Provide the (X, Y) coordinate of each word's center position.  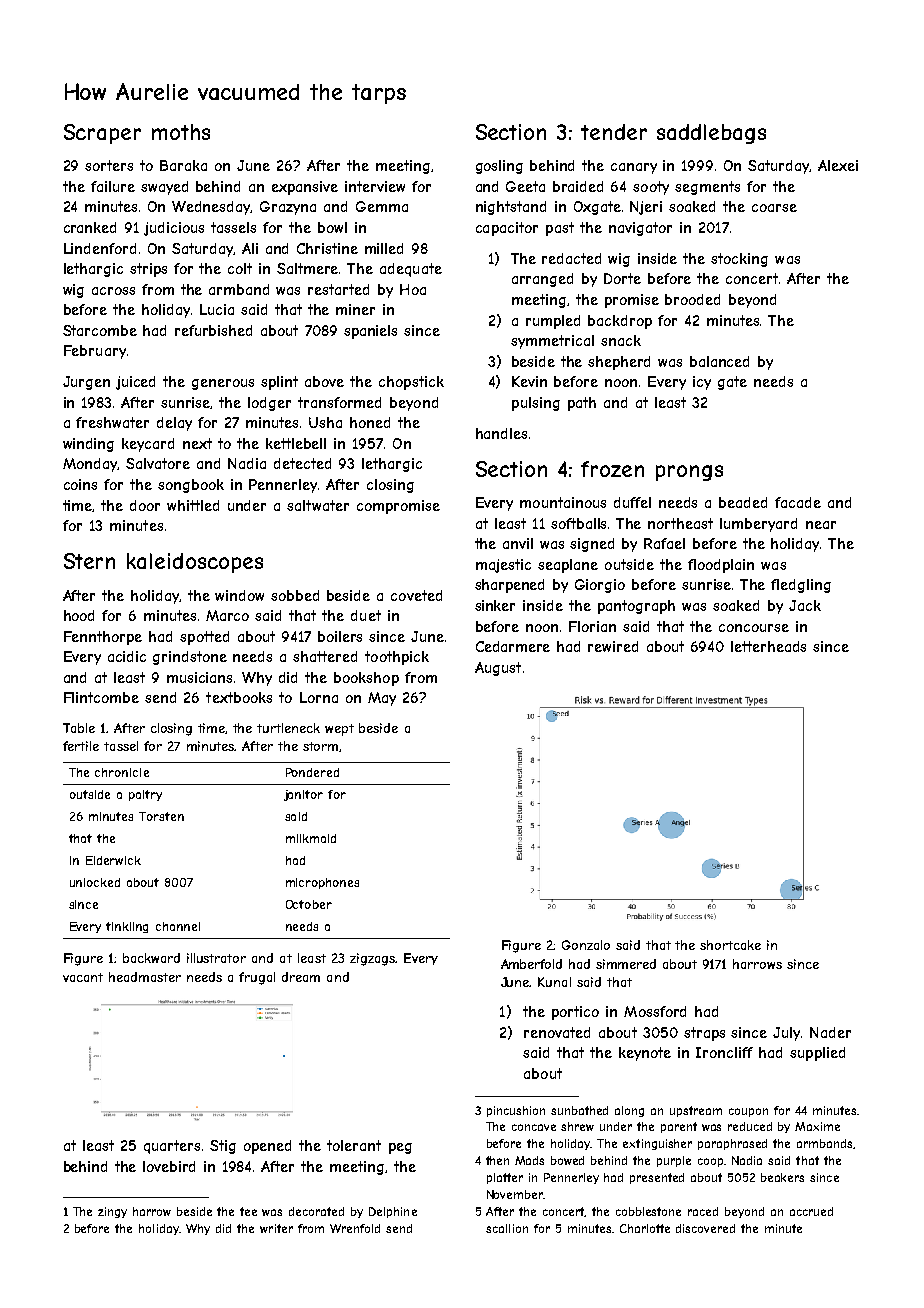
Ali (250, 248)
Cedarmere (513, 646)
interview (375, 186)
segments (707, 188)
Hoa (413, 289)
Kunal (554, 982)
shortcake (730, 945)
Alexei (838, 165)
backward (151, 958)
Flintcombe (101, 697)
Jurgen (86, 383)
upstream (696, 1111)
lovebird (169, 1166)
